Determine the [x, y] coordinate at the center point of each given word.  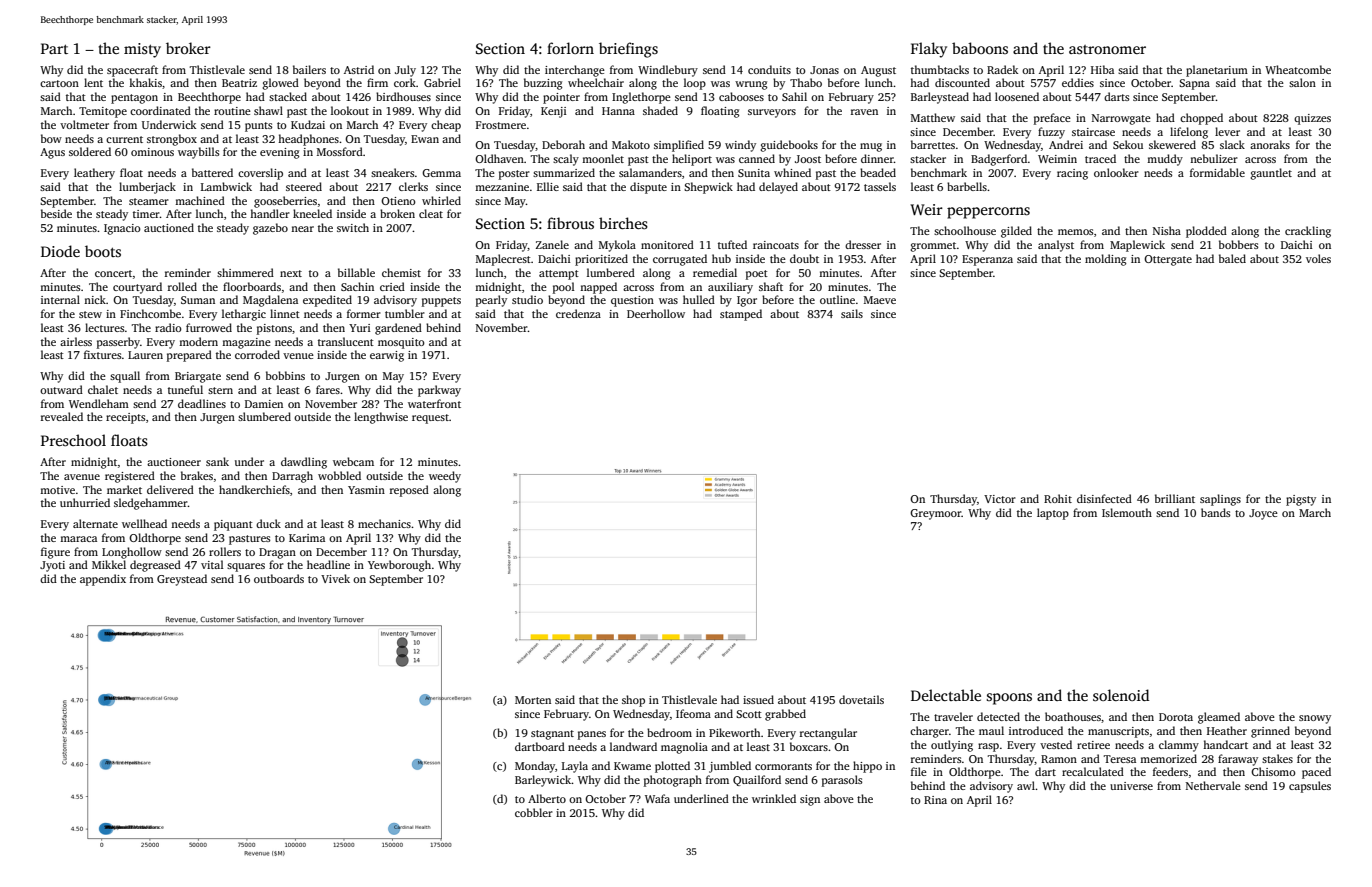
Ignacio [122, 229]
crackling [1308, 232]
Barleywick [543, 781]
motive [57, 490]
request [430, 419]
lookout [350, 110]
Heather [1227, 730]
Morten [533, 700]
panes [592, 735]
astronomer [1107, 49]
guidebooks [789, 146]
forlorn [570, 48]
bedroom [669, 732]
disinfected [1104, 498]
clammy [1179, 746]
